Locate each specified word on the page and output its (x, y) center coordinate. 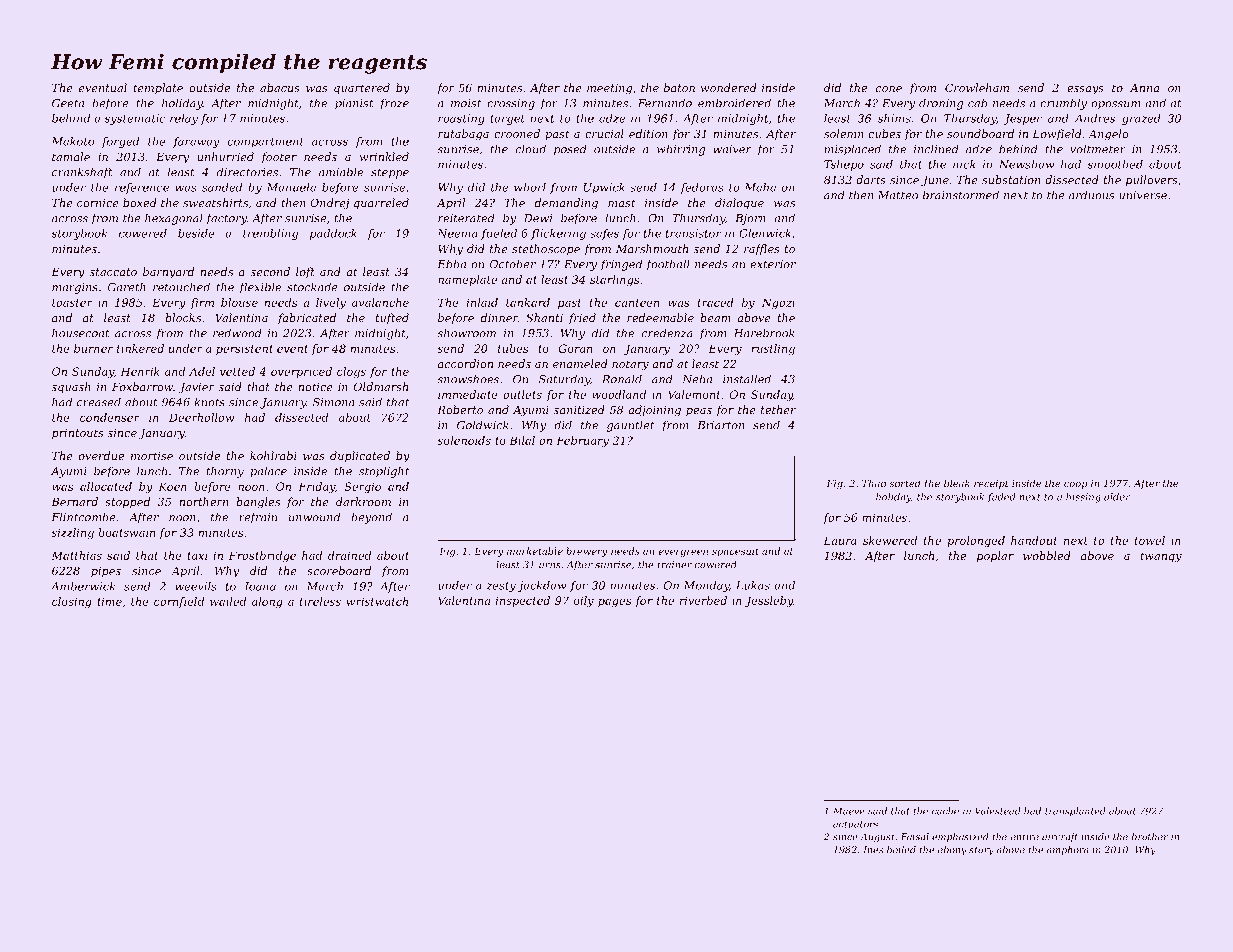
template (158, 89)
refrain (258, 518)
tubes (513, 348)
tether (778, 409)
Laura (840, 540)
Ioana (260, 586)
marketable (535, 551)
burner (93, 348)
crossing (511, 104)
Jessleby (769, 601)
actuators (855, 824)
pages (614, 603)
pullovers (1152, 181)
